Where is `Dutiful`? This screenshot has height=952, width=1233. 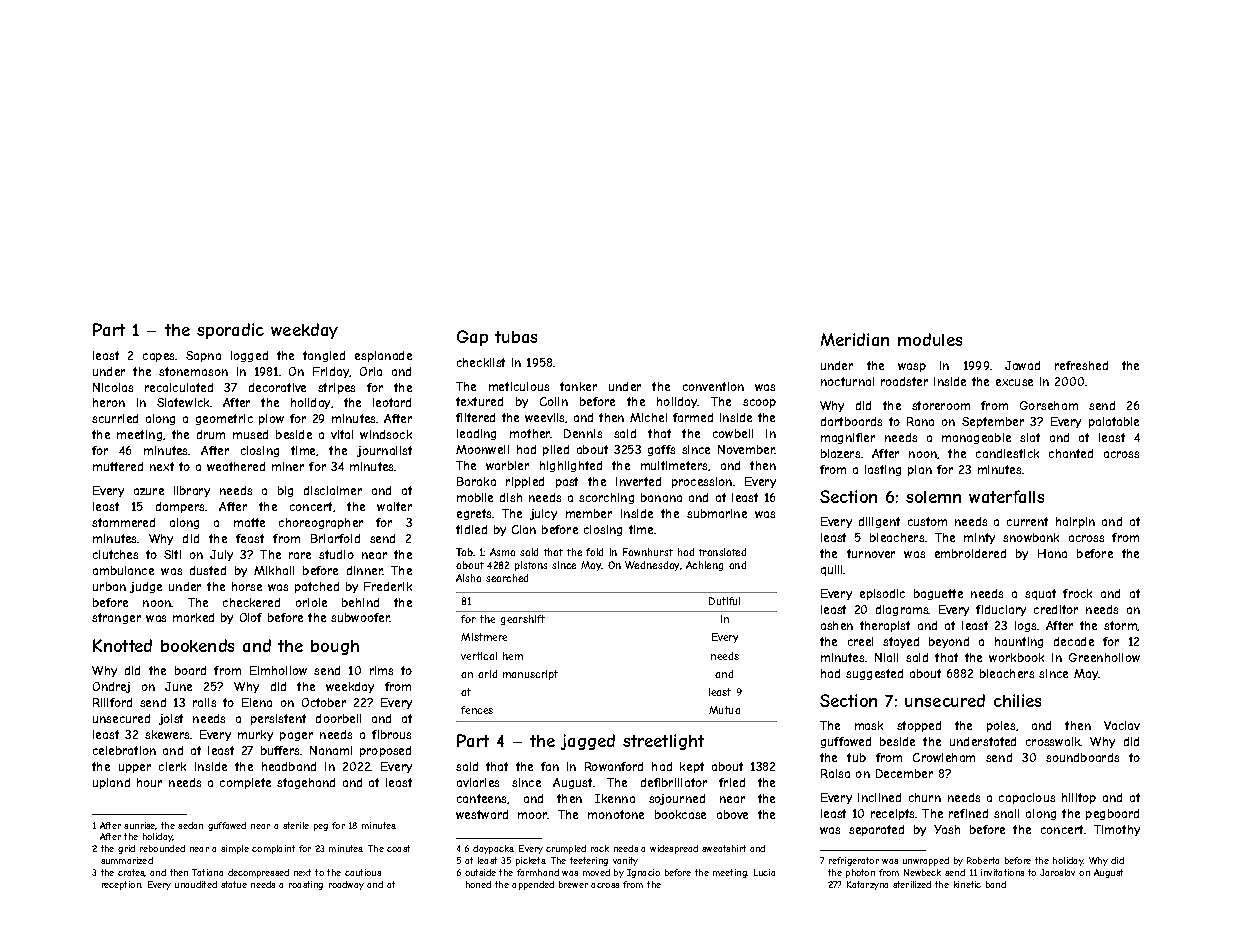
Dutiful is located at coordinates (724, 601).
